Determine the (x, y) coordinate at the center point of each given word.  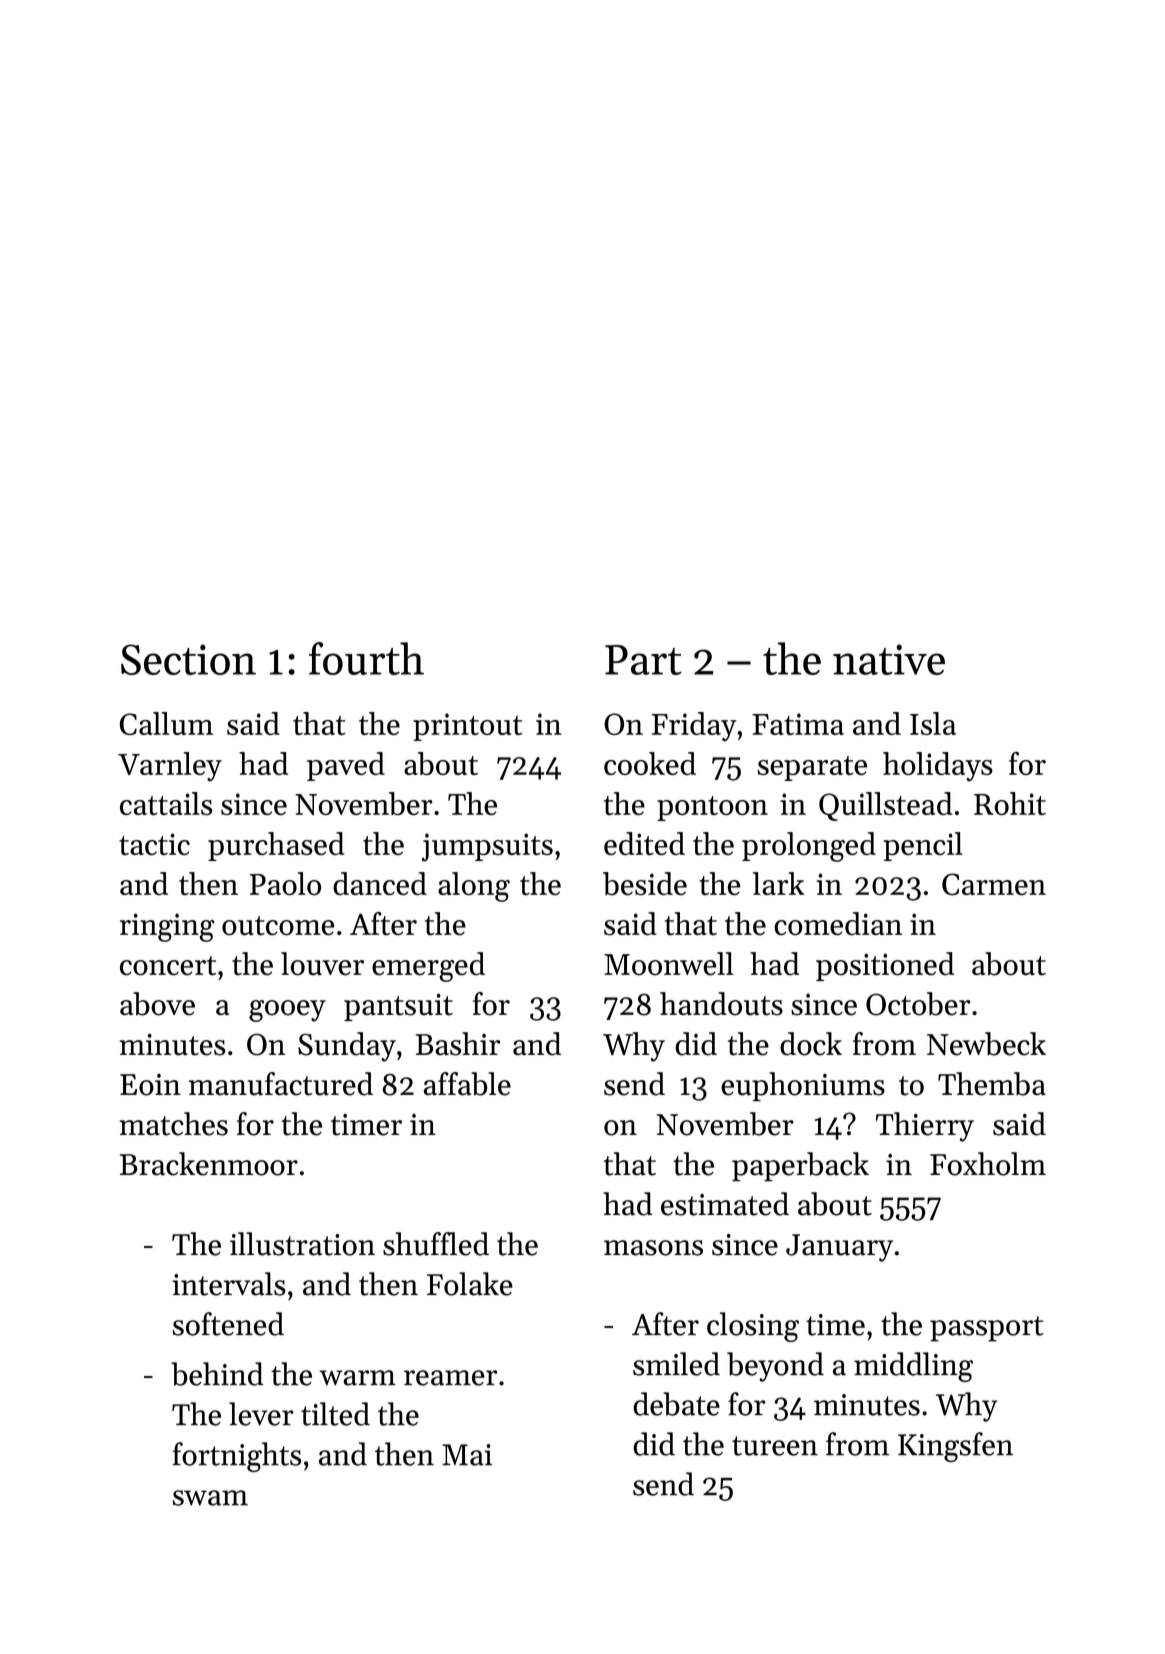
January (839, 1248)
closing (753, 1327)
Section (188, 659)
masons (653, 1248)
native (889, 659)
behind (217, 1374)
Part (643, 660)
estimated (725, 1204)
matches (173, 1124)
